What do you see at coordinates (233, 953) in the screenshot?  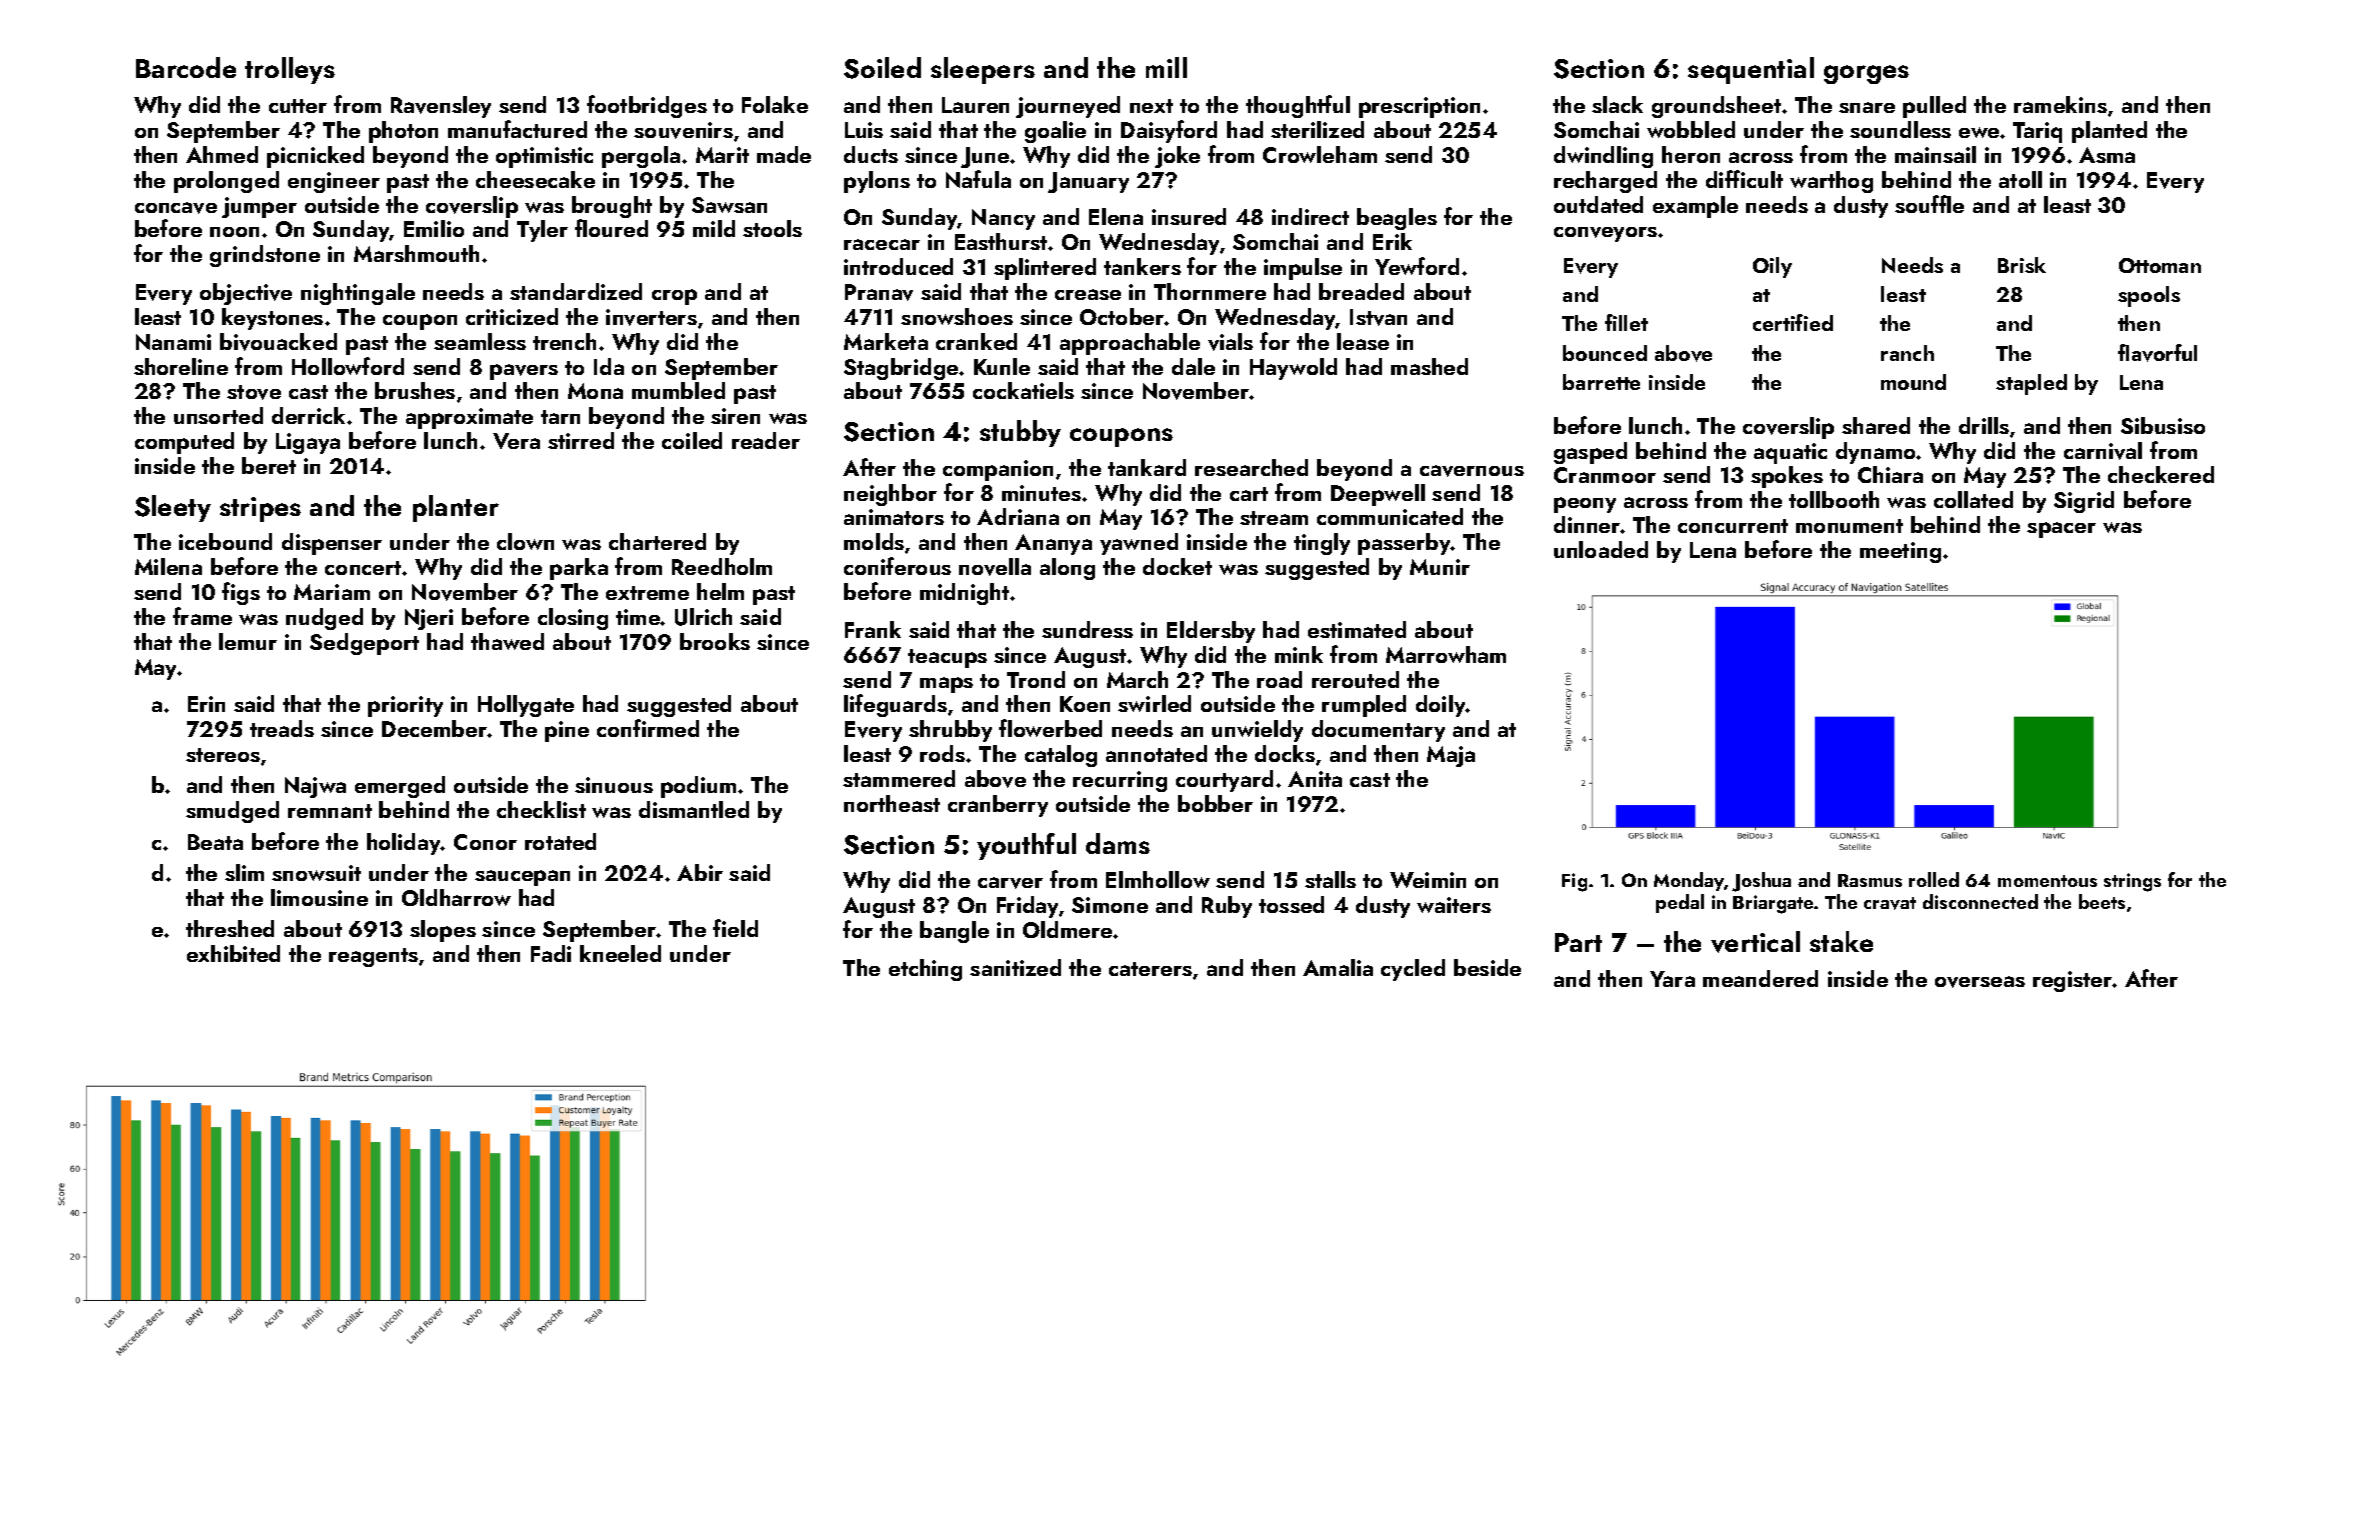 I see `exhibited` at bounding box center [233, 953].
